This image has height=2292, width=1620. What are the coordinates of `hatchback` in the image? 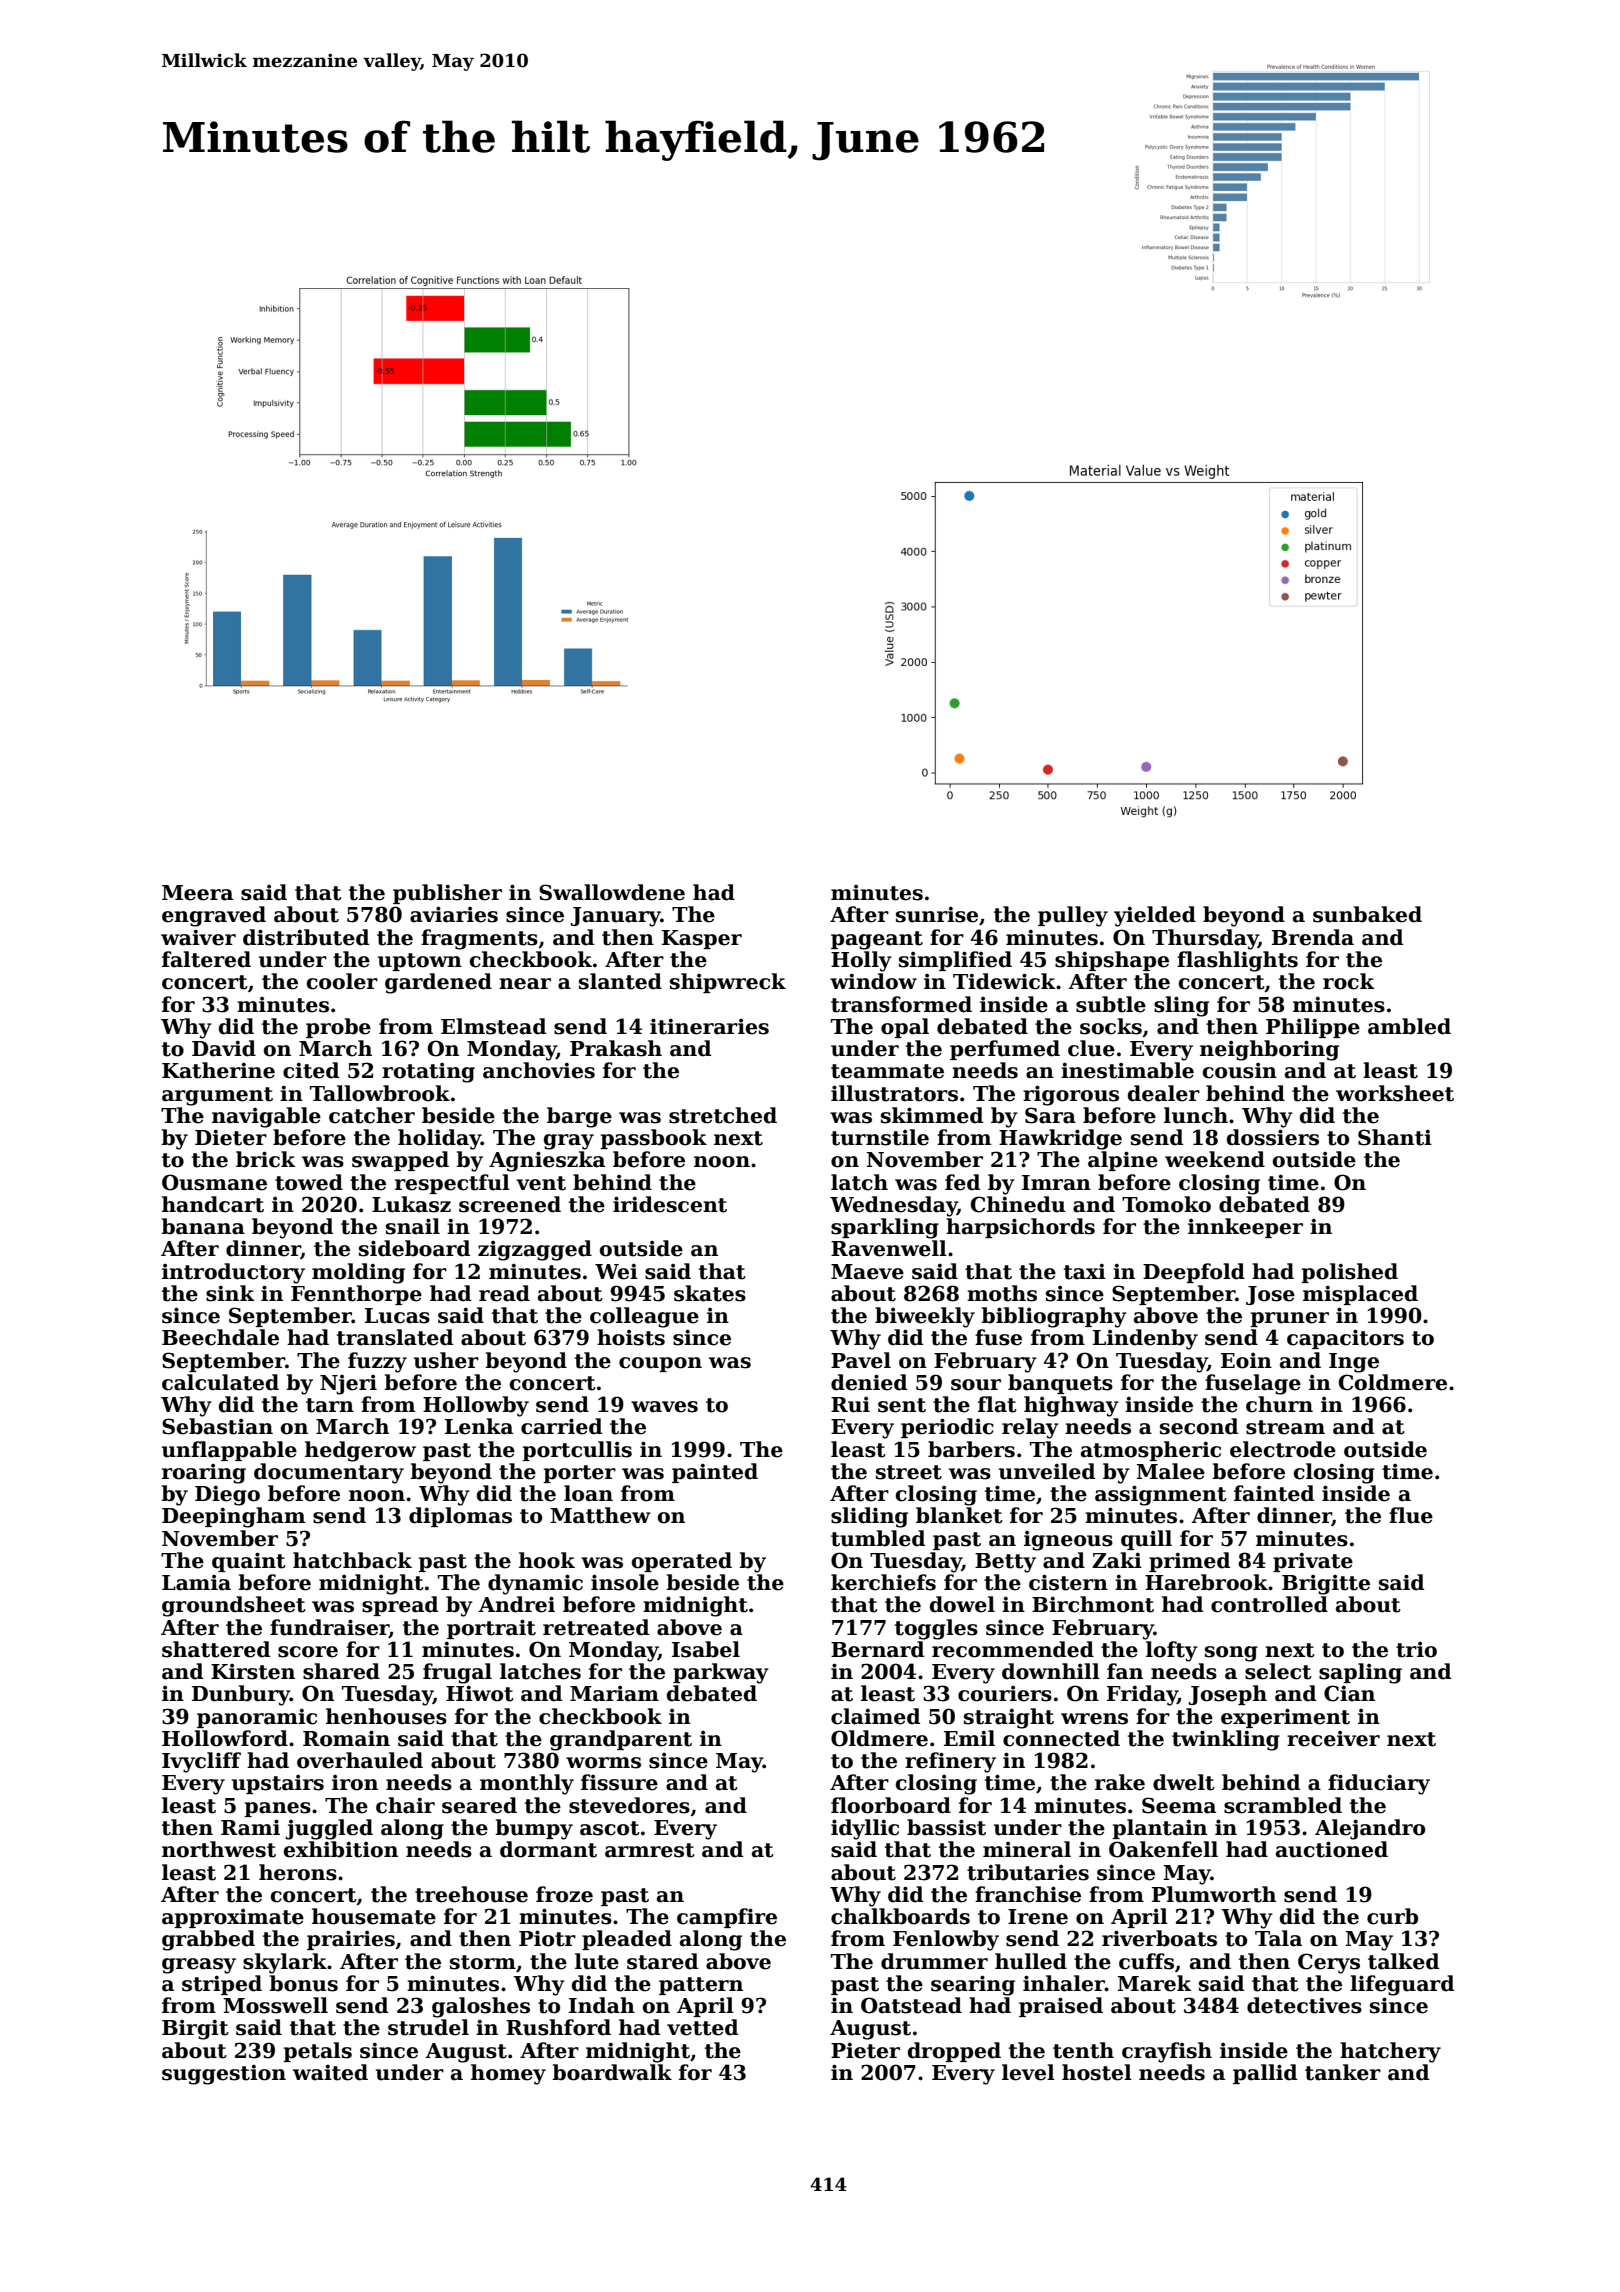 It's located at (352, 1560).
